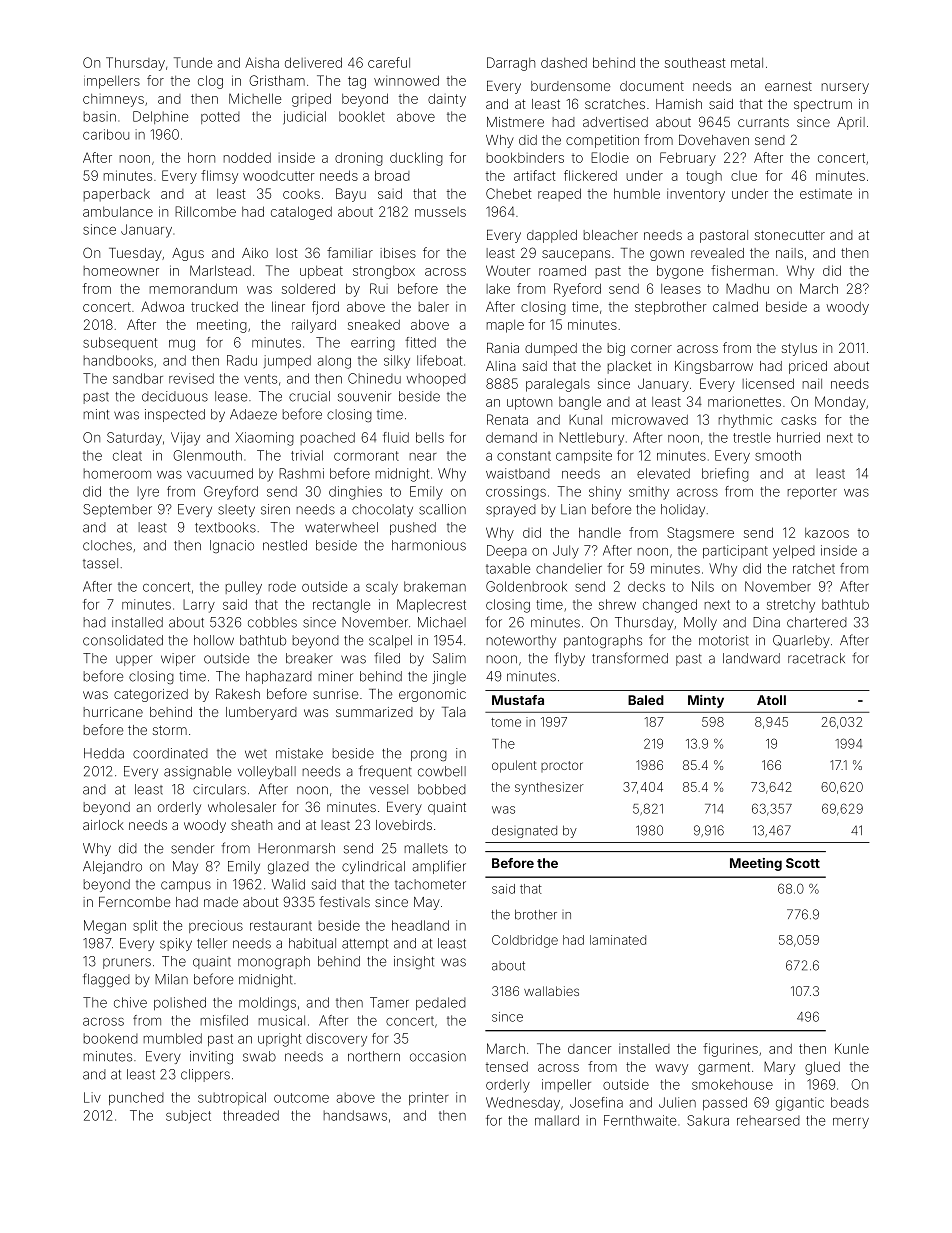  Describe the element at coordinates (826, 193) in the screenshot. I see `estimate` at that location.
